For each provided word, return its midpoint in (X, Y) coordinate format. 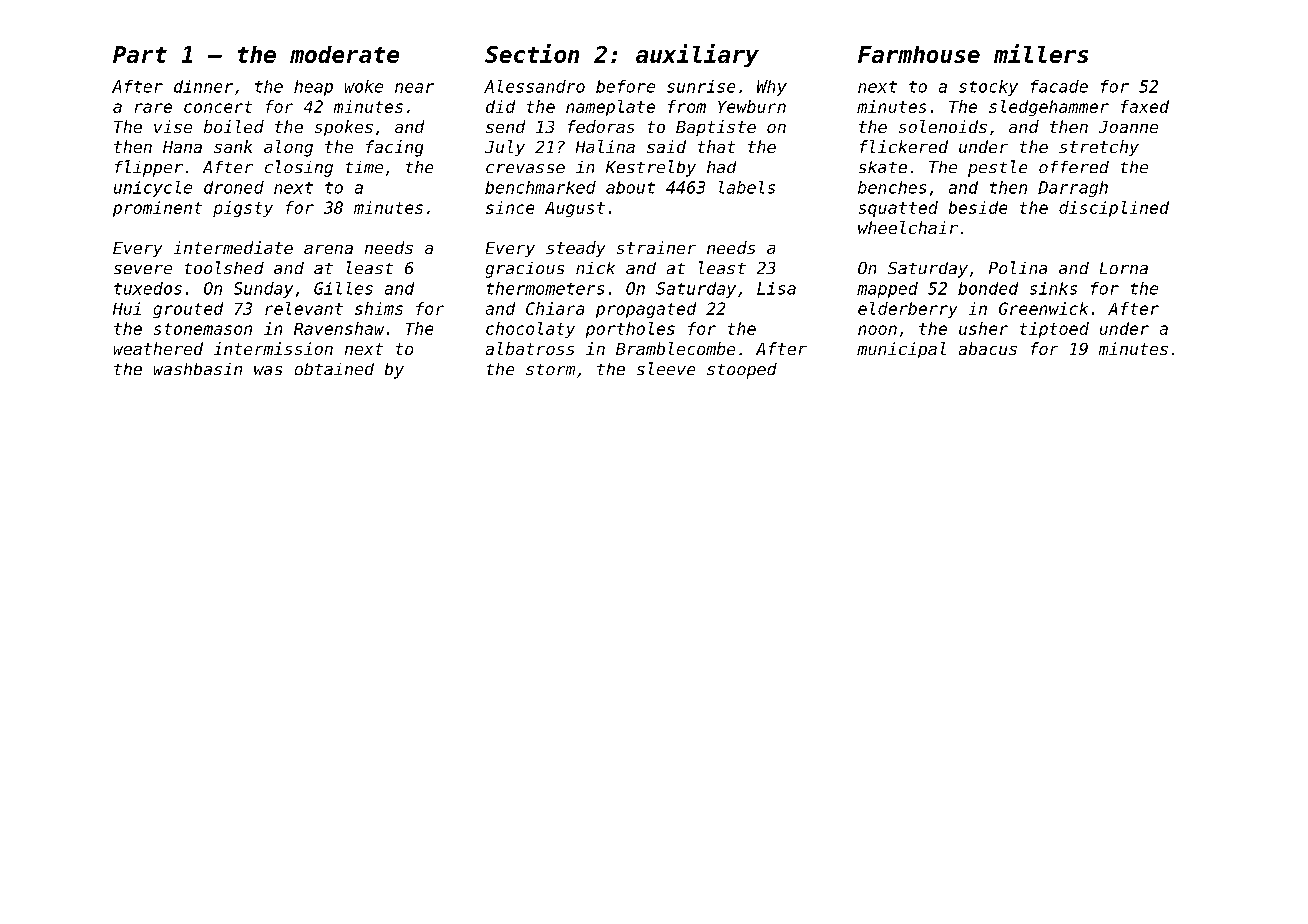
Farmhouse (919, 54)
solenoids (943, 126)
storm (550, 369)
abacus (988, 348)
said (666, 146)
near (414, 88)
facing (394, 148)
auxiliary (697, 55)
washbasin (198, 369)
